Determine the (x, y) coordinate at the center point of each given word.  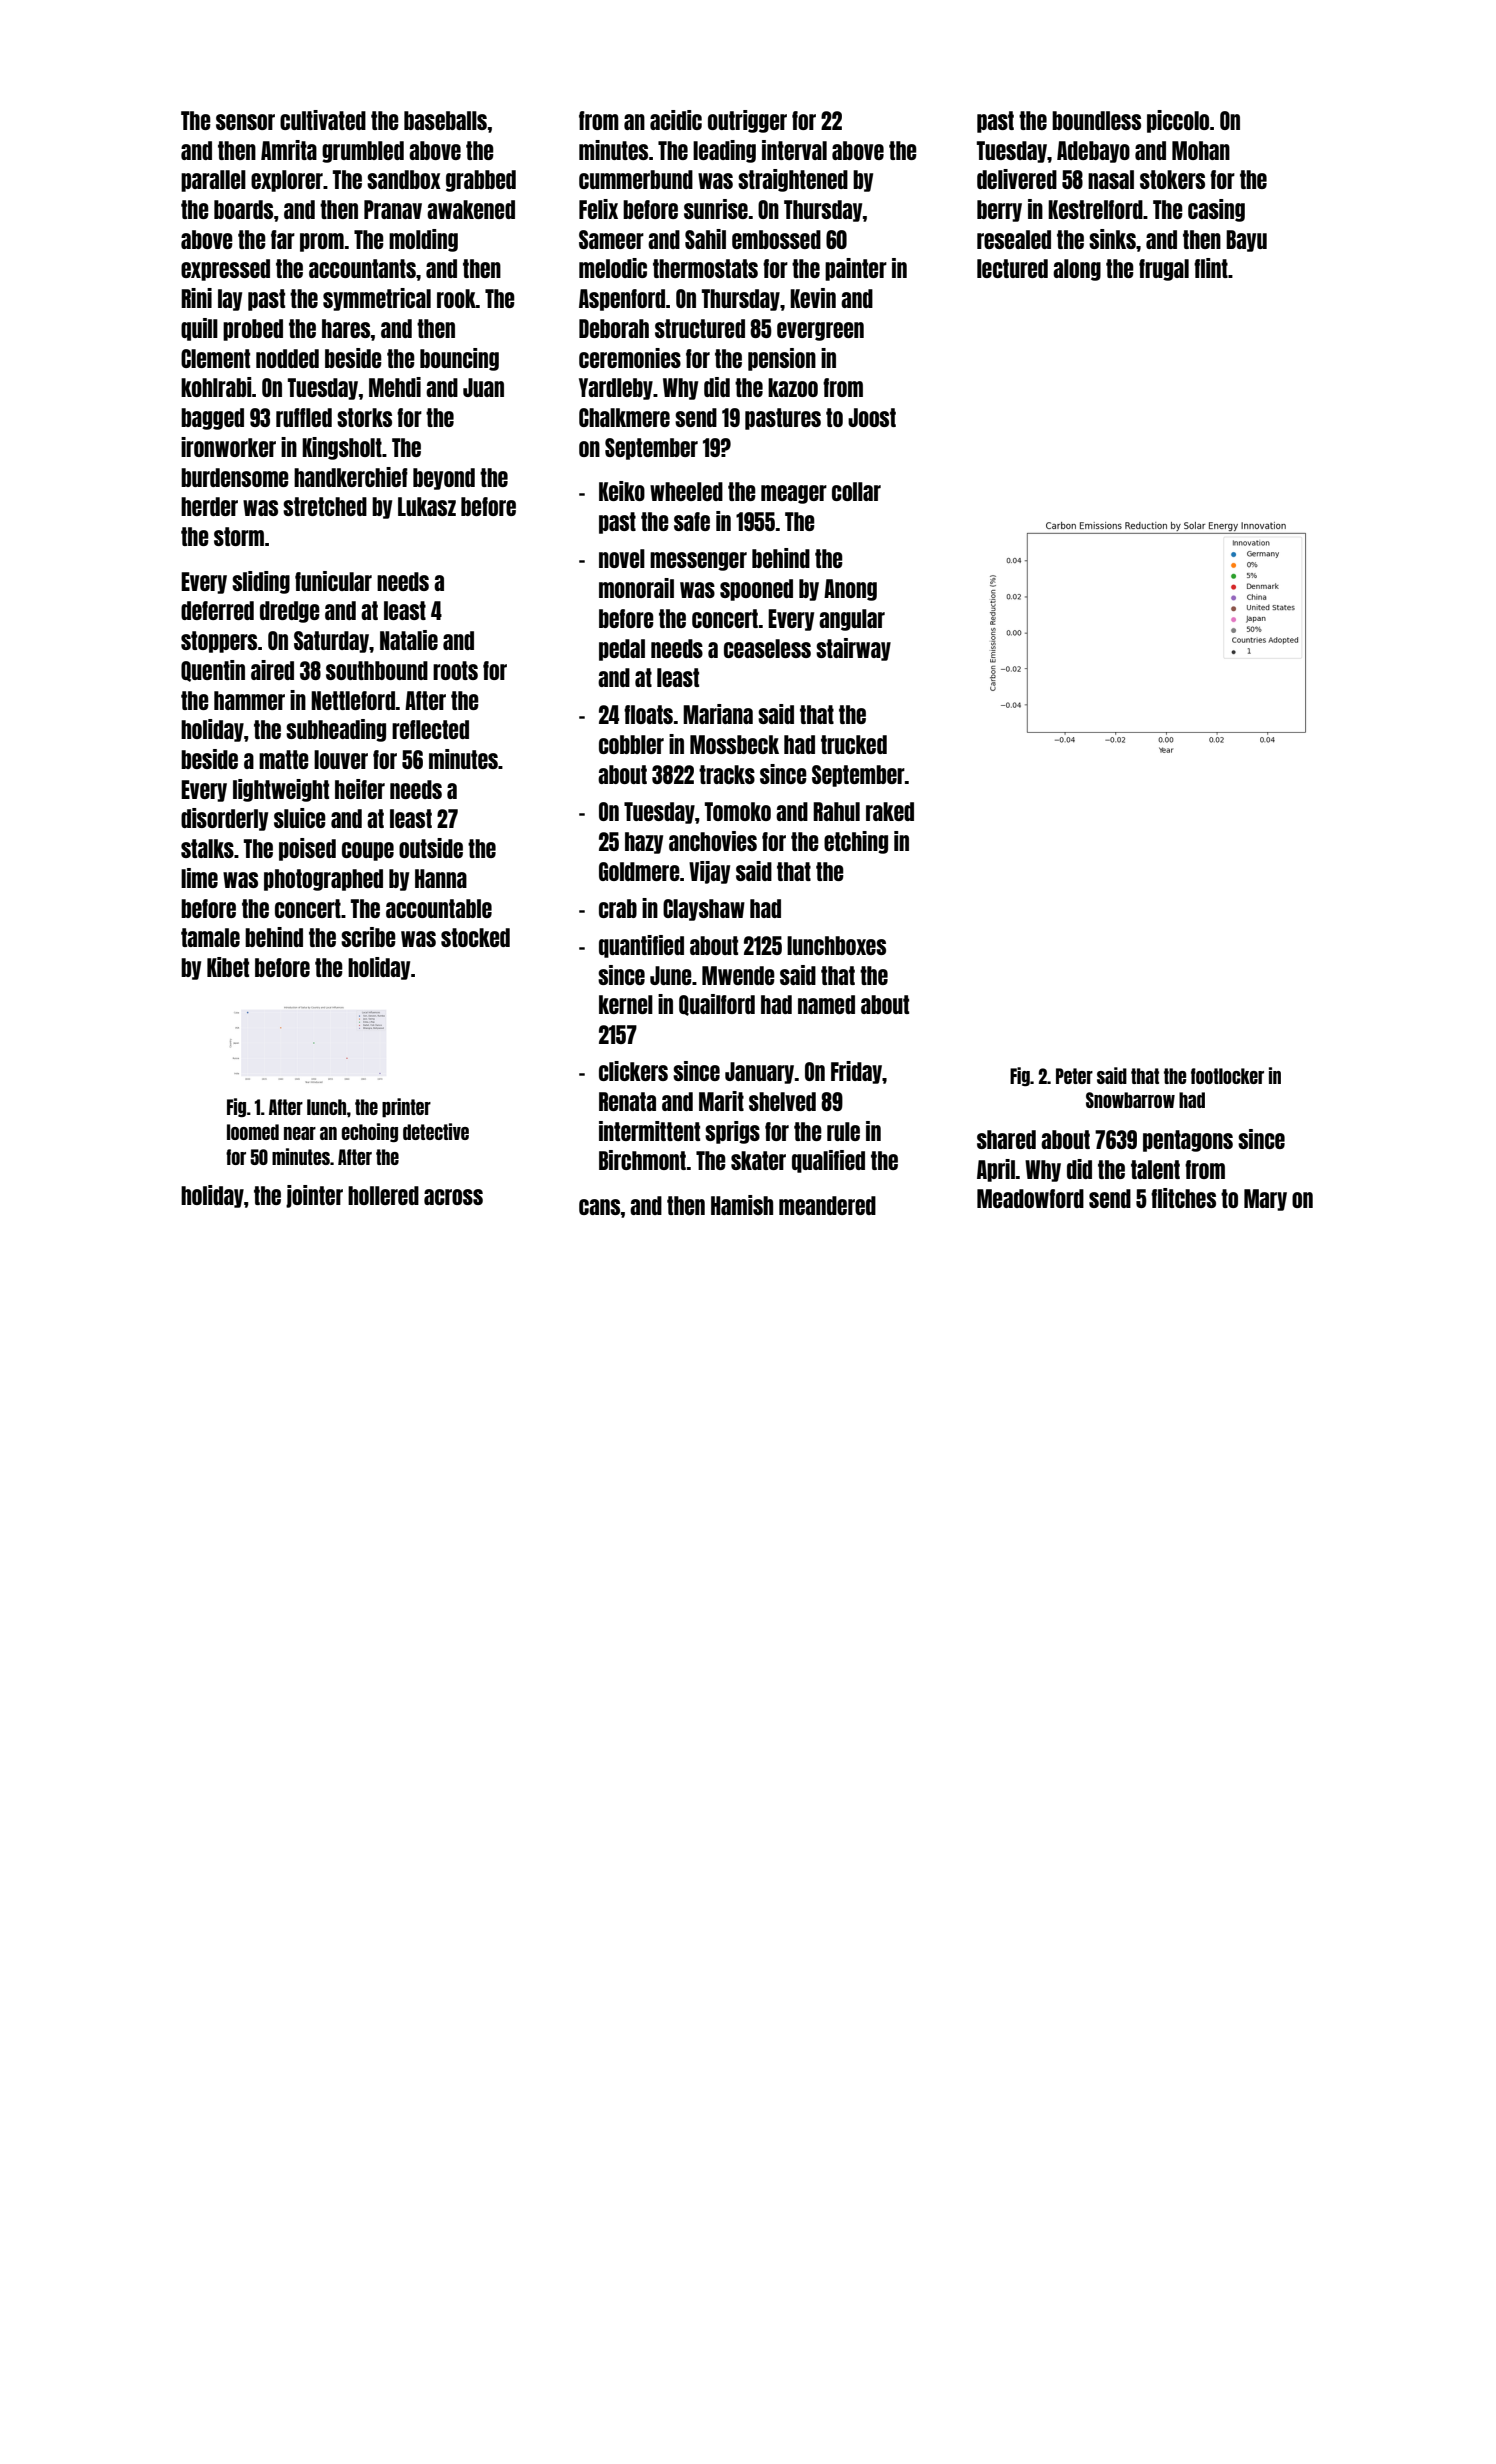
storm (239, 536)
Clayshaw (704, 910)
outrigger (747, 121)
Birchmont (642, 1160)
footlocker (1227, 1076)
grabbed (481, 181)
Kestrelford (1095, 209)
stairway (853, 649)
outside (431, 848)
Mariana (718, 714)
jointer (314, 1196)
